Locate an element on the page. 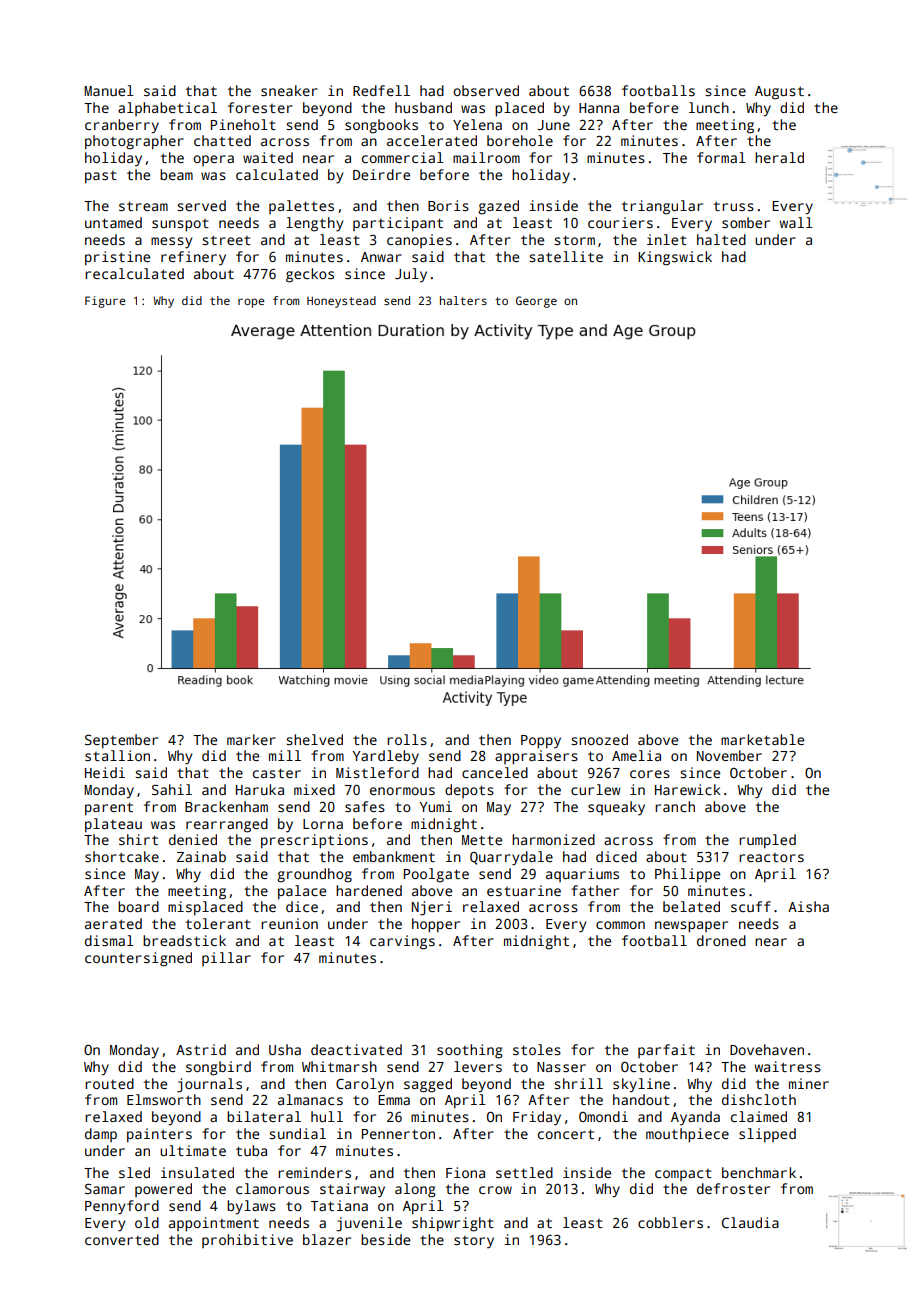  Kingswick is located at coordinates (675, 258).
